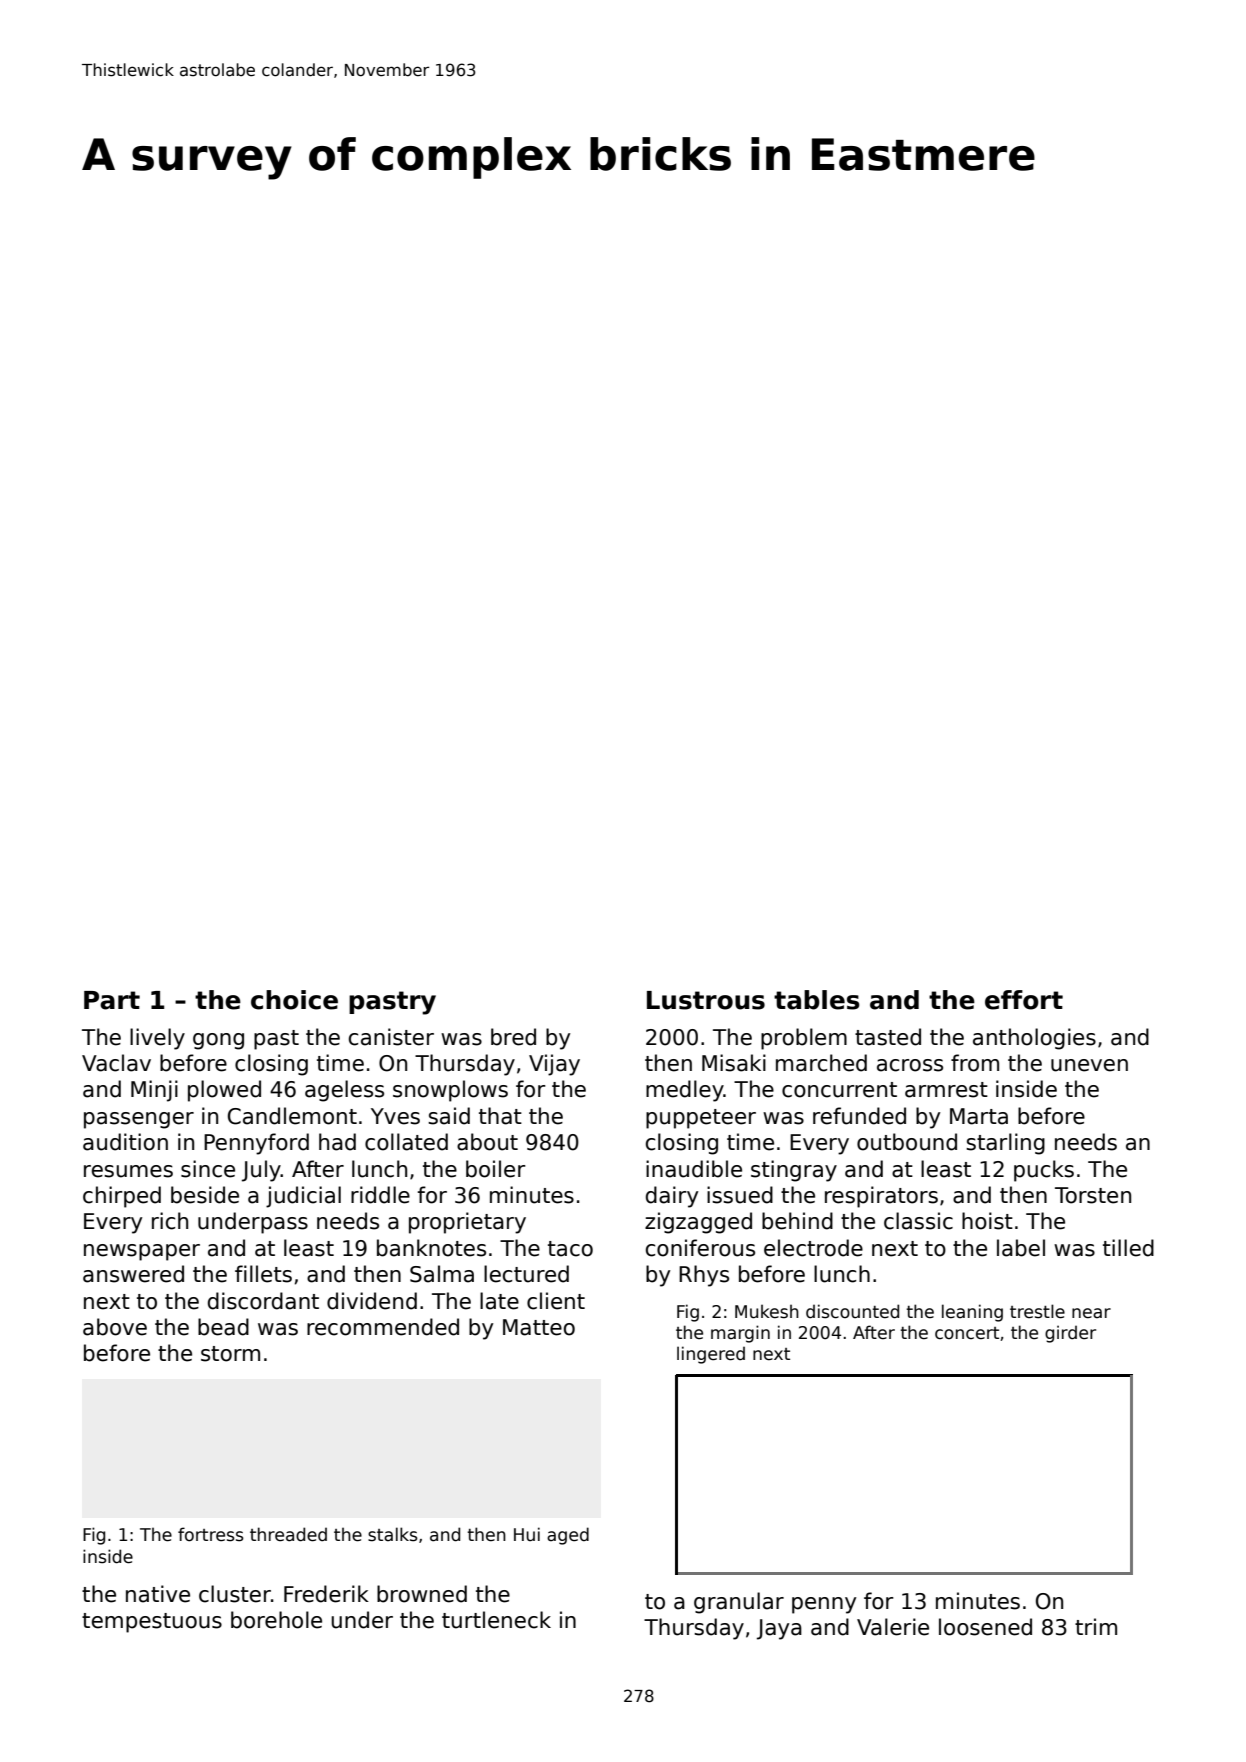 This screenshot has height=1762, width=1246. Describe the element at coordinates (344, 1091) in the screenshot. I see `ageless` at that location.
